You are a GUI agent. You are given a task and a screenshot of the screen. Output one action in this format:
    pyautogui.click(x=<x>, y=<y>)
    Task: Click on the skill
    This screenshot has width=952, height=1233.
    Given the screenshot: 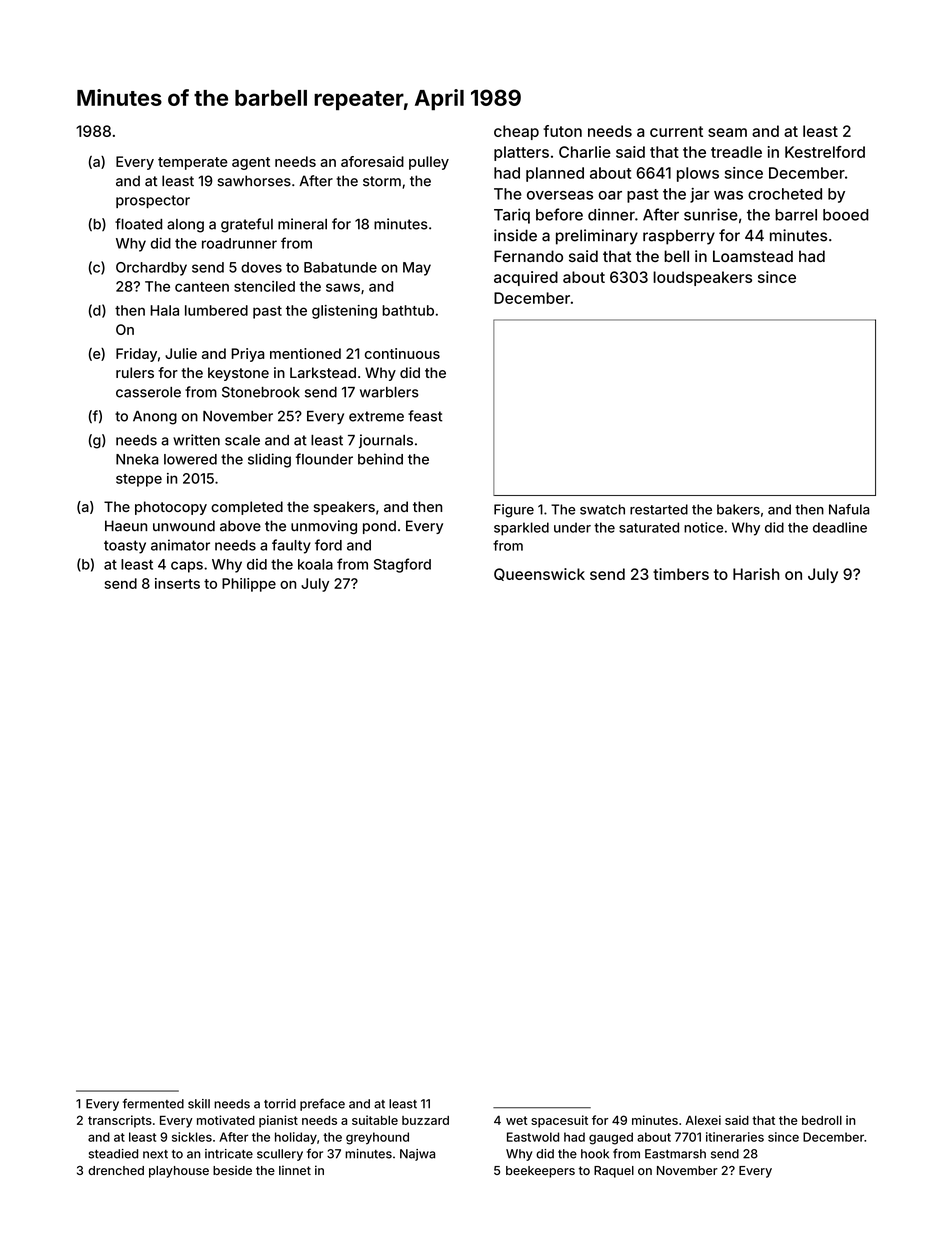 What is the action you would take?
    pyautogui.click(x=199, y=1104)
